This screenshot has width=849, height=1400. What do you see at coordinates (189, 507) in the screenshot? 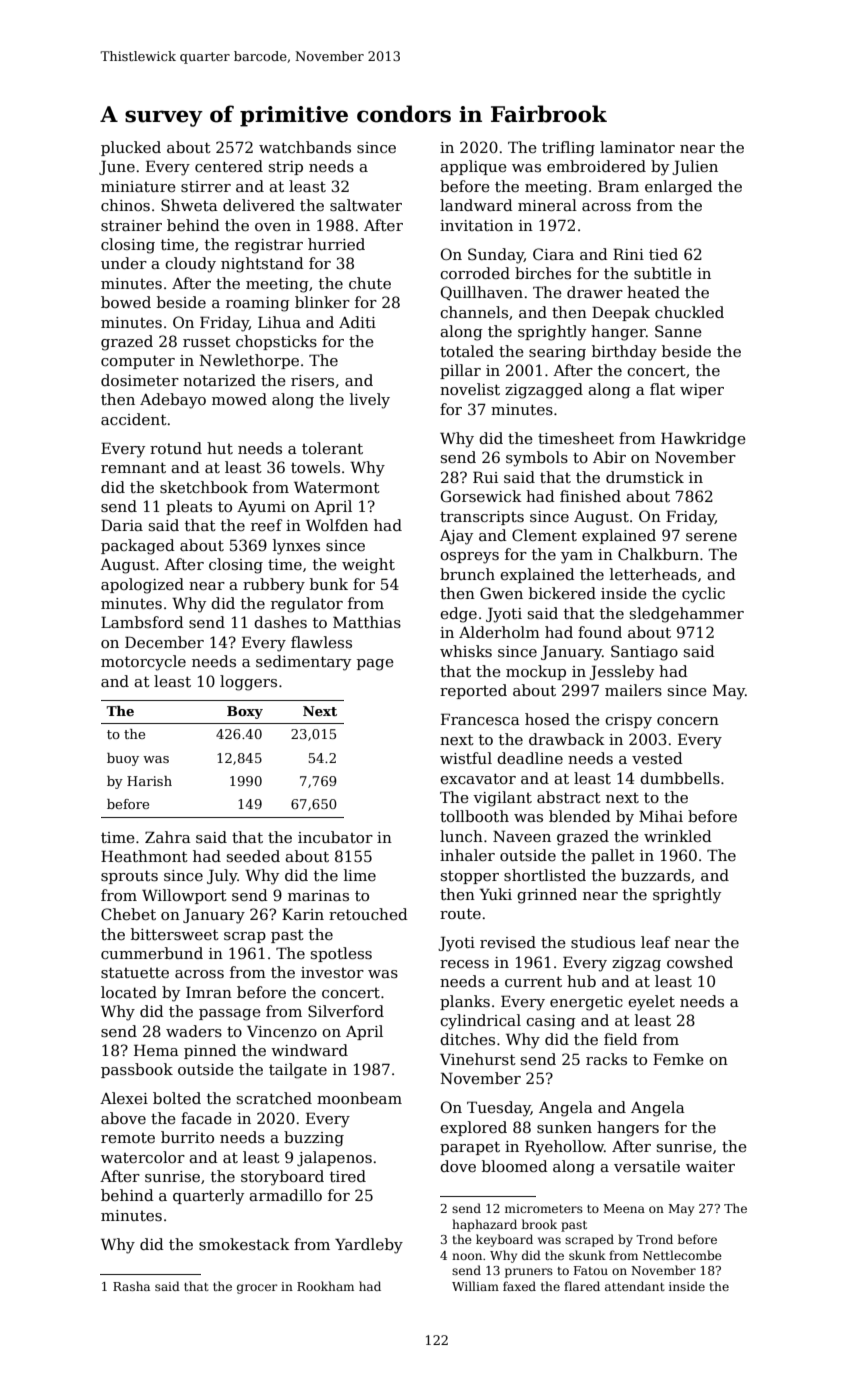
I see `pleats` at bounding box center [189, 507].
